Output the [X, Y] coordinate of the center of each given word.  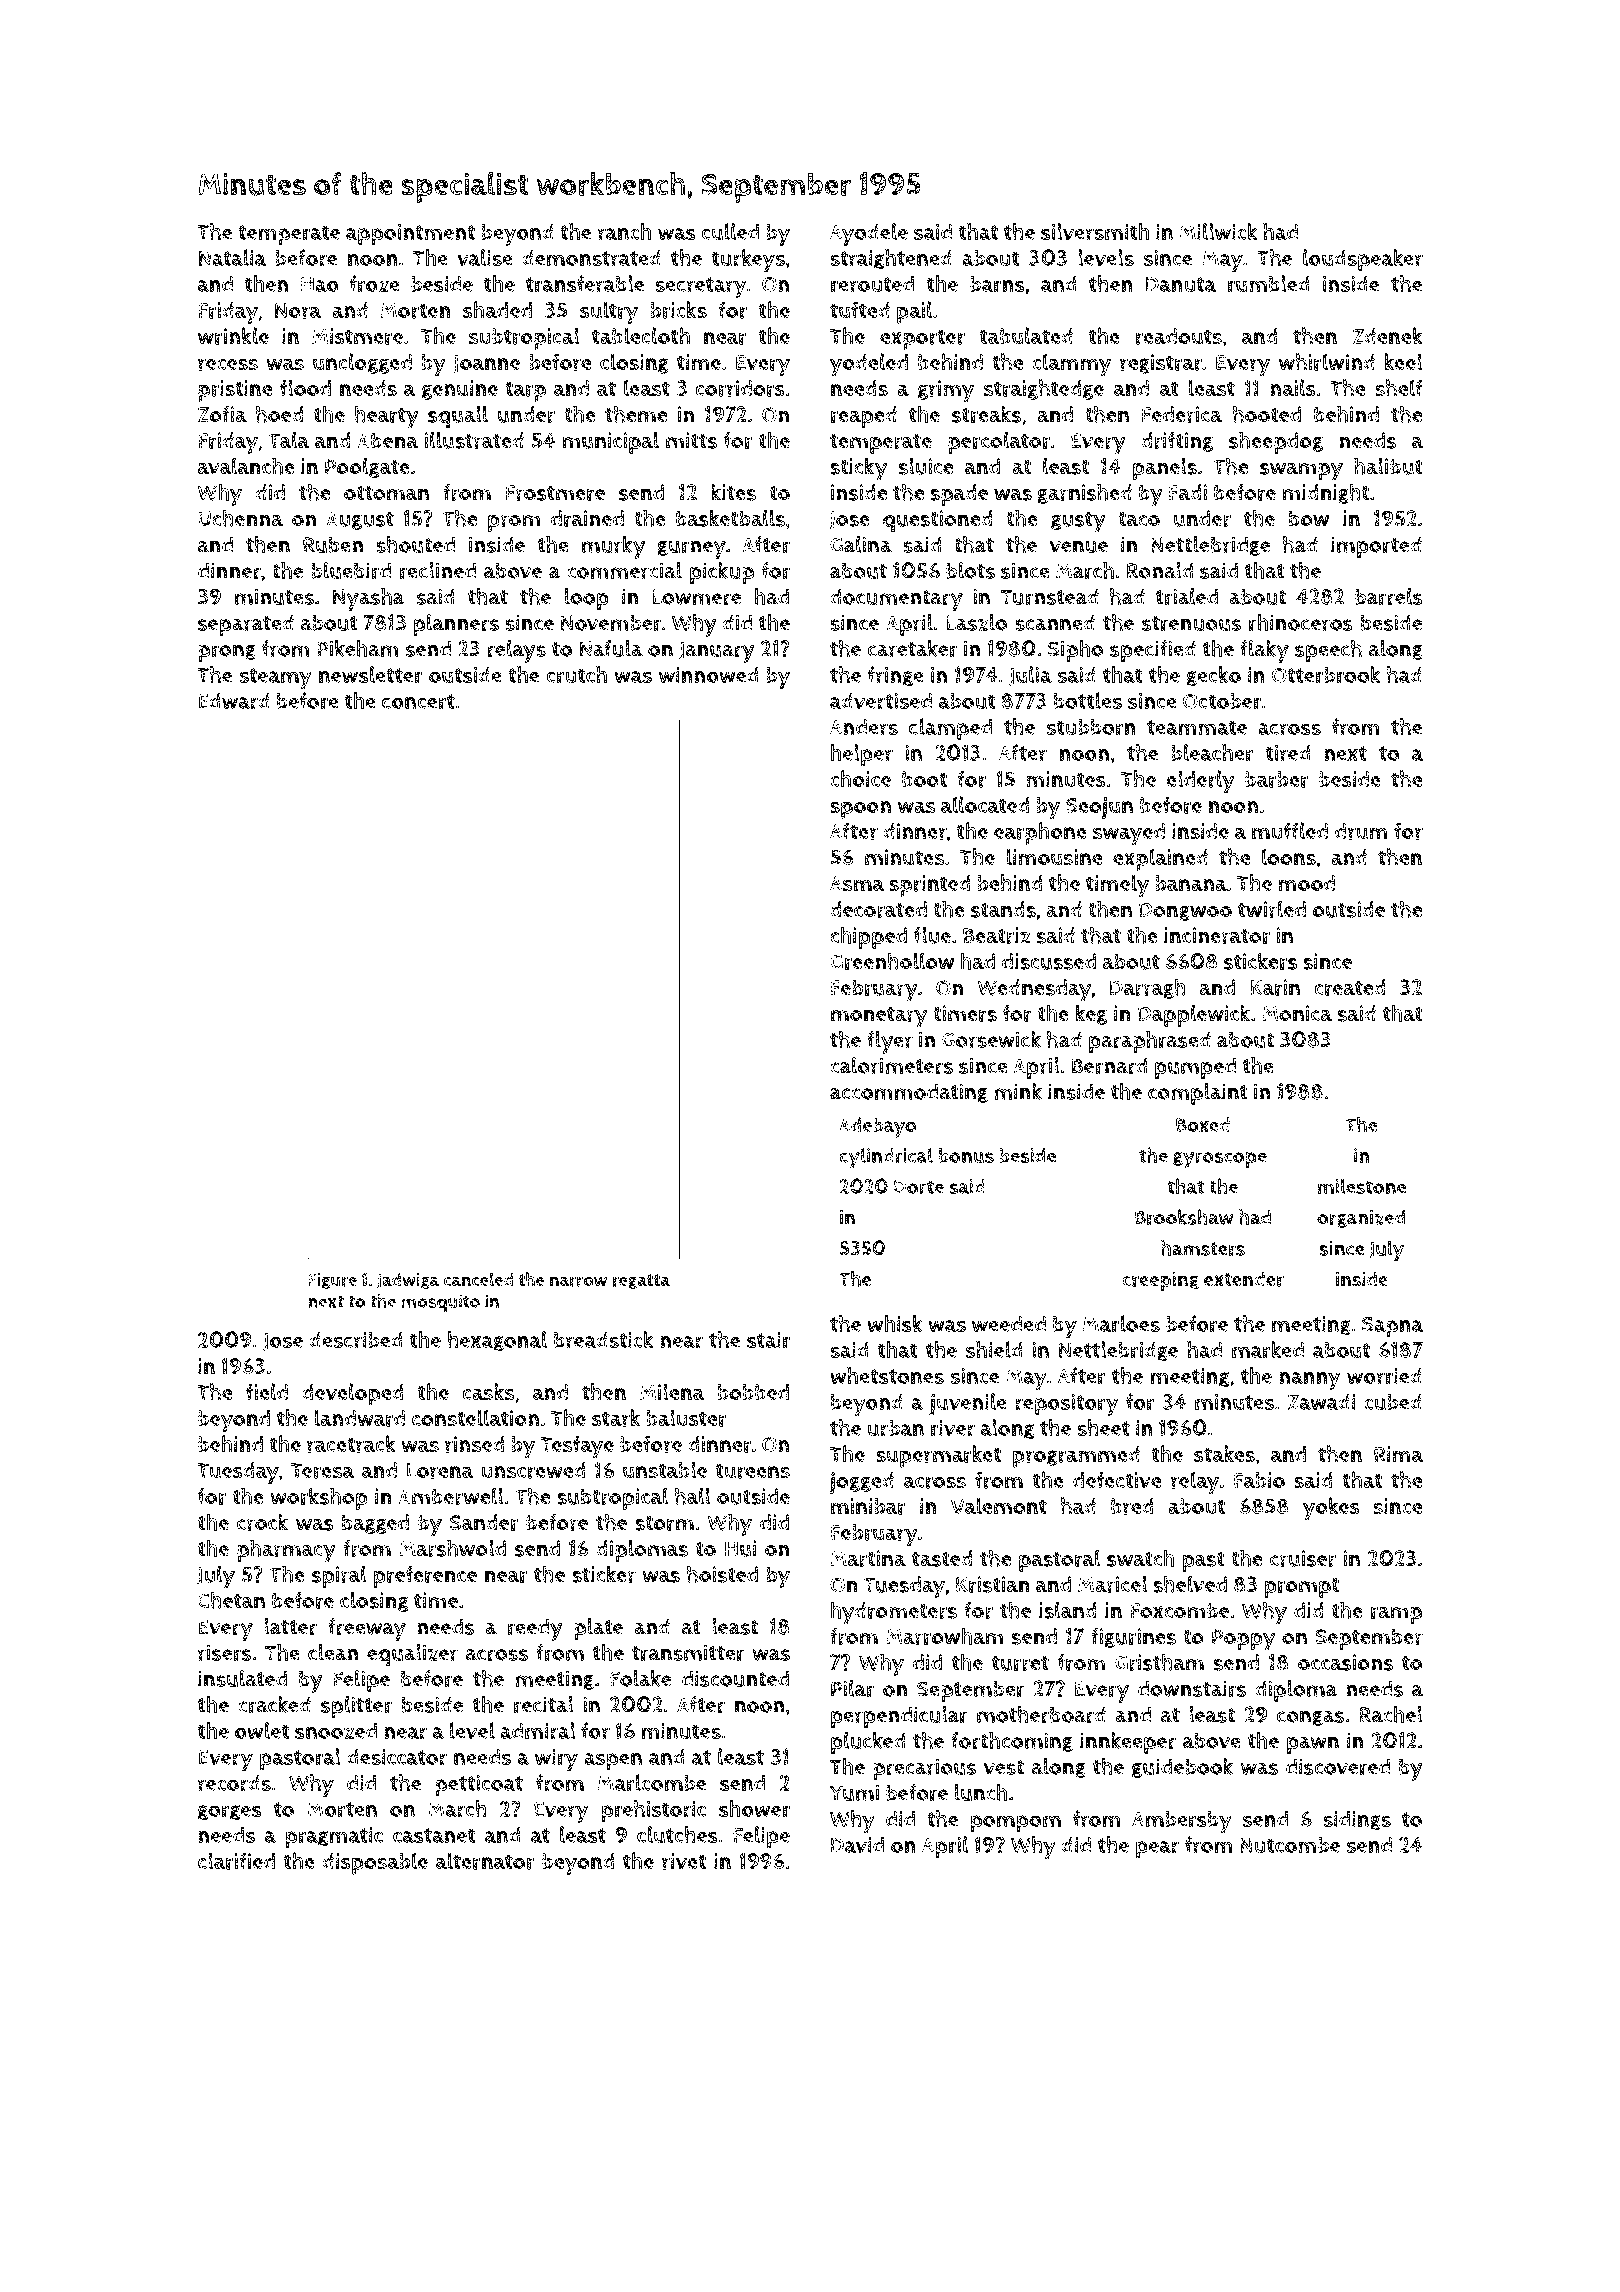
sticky [858, 469]
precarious [924, 1769]
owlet [262, 1730]
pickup [722, 573]
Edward [234, 701]
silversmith [1095, 232]
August [360, 520]
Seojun [1099, 808]
